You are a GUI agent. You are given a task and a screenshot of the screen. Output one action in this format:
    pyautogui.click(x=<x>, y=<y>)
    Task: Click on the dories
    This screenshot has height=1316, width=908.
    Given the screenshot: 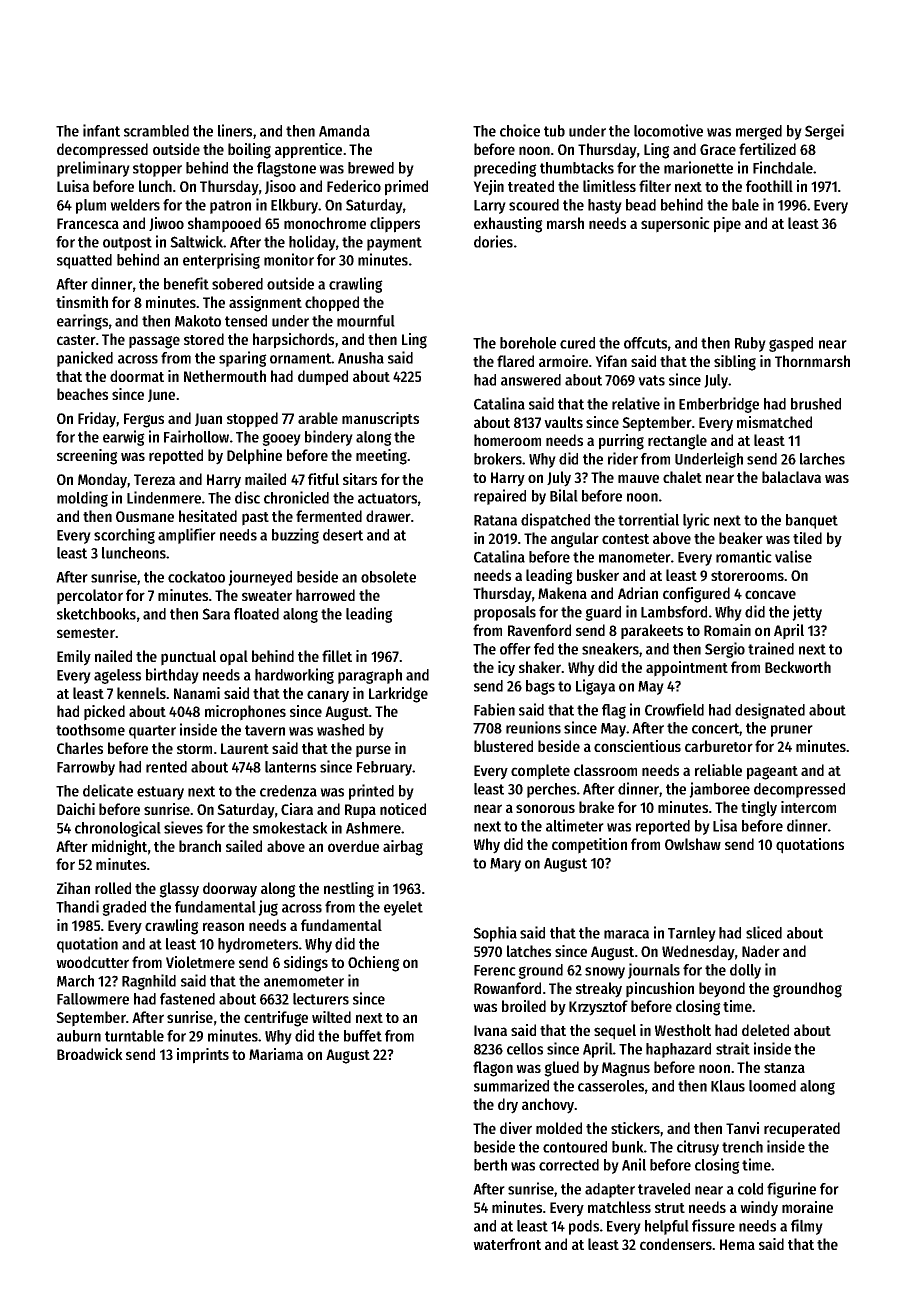 What is the action you would take?
    pyautogui.click(x=493, y=241)
